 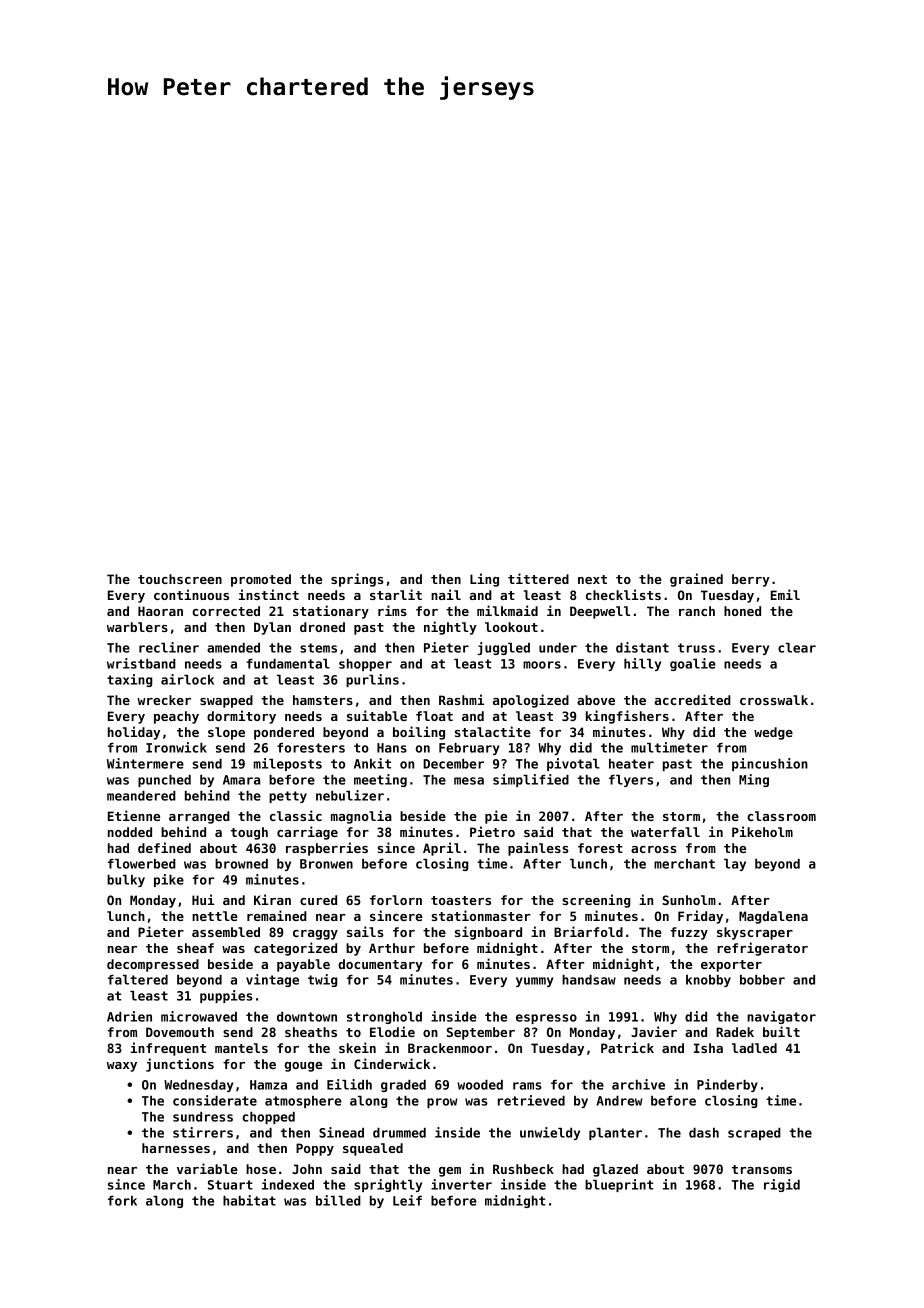 What do you see at coordinates (684, 864) in the image?
I see `merchant` at bounding box center [684, 864].
